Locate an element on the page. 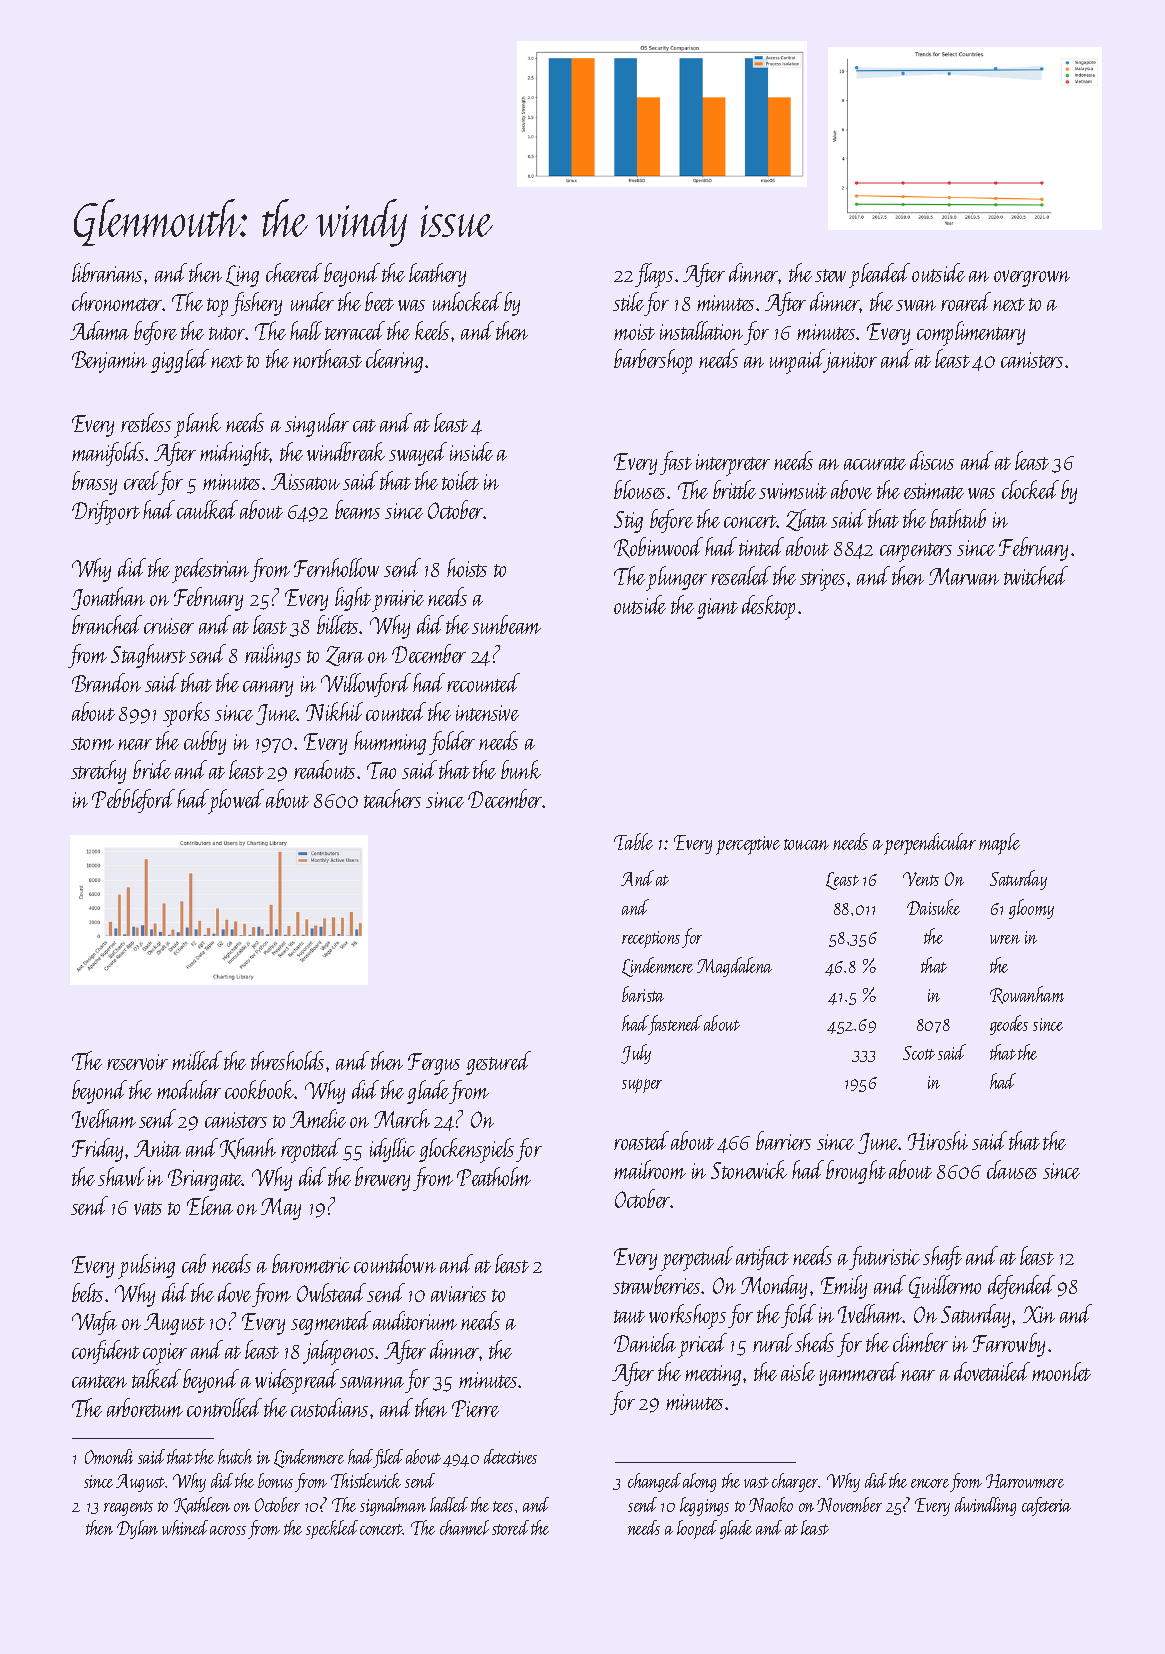  shaft is located at coordinates (942, 1258).
